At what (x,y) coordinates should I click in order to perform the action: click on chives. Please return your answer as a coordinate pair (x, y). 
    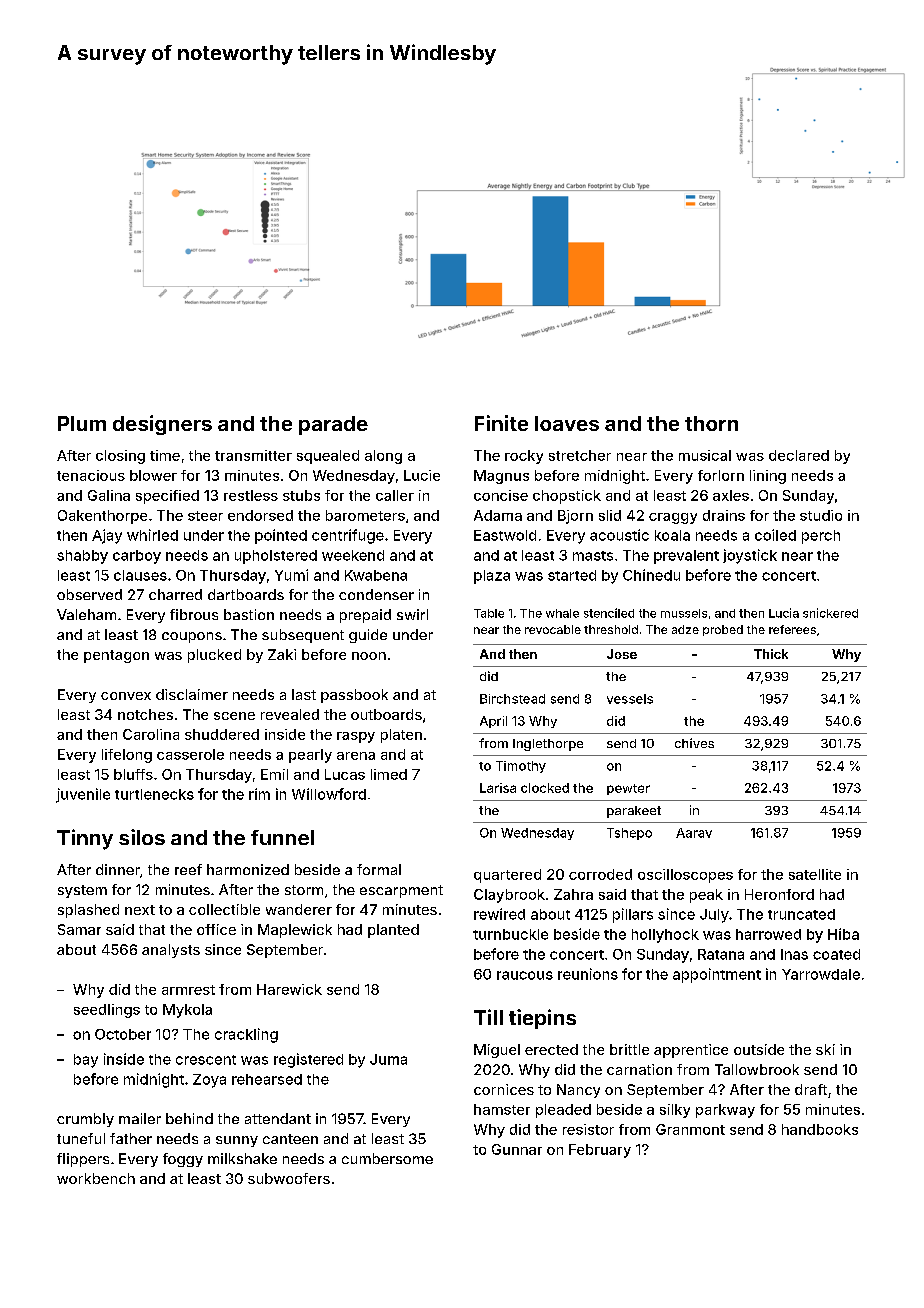
    Looking at the image, I should click on (694, 743).
